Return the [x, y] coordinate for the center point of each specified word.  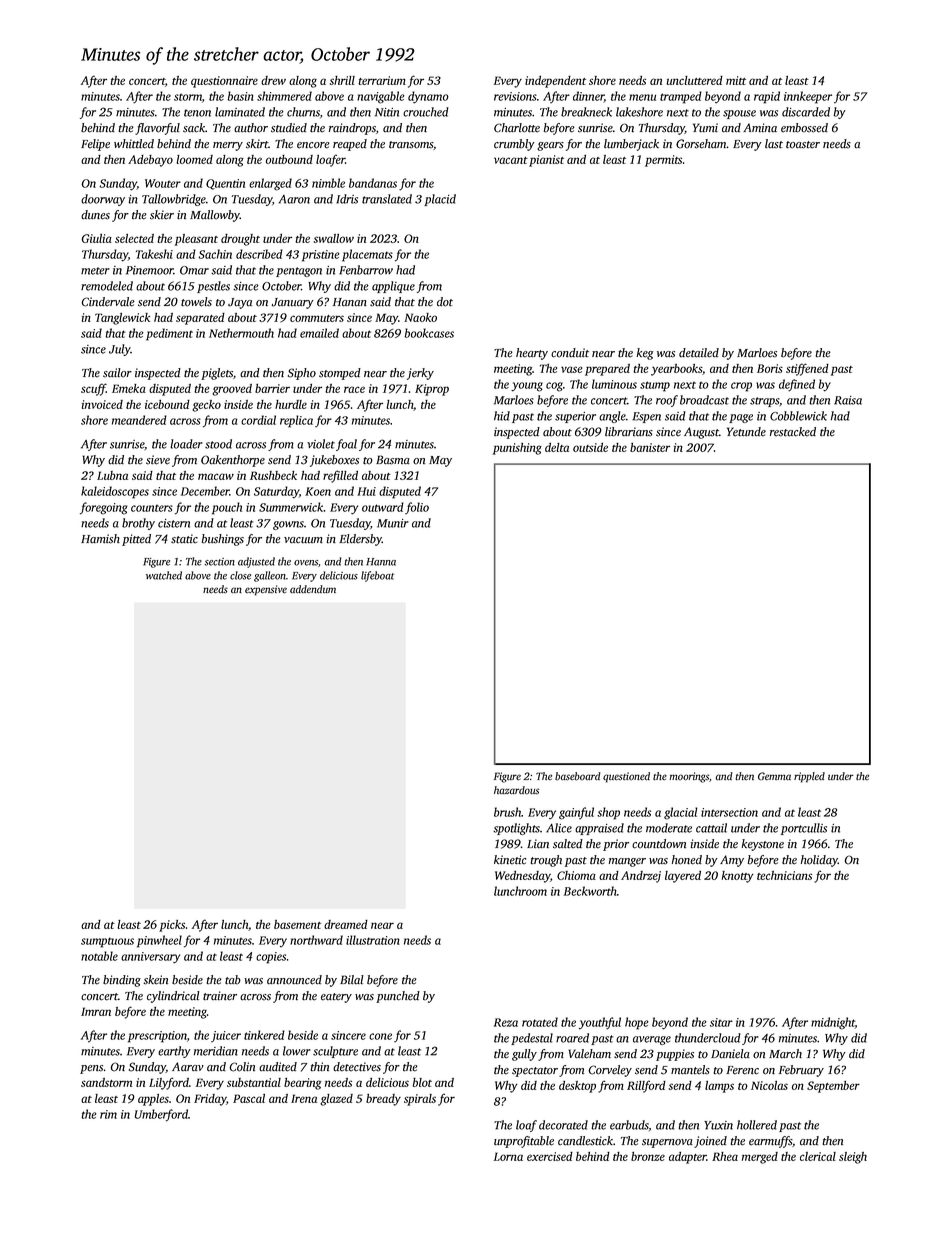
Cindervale [108, 302]
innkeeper [808, 97]
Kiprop [432, 390]
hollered [757, 1125]
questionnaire [224, 82]
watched [164, 575]
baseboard [578, 776]
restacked [793, 432]
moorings [689, 777]
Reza [506, 1022]
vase [571, 369]
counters [152, 508]
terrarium [382, 80]
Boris [770, 368]
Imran [96, 1011]
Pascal [249, 1098]
